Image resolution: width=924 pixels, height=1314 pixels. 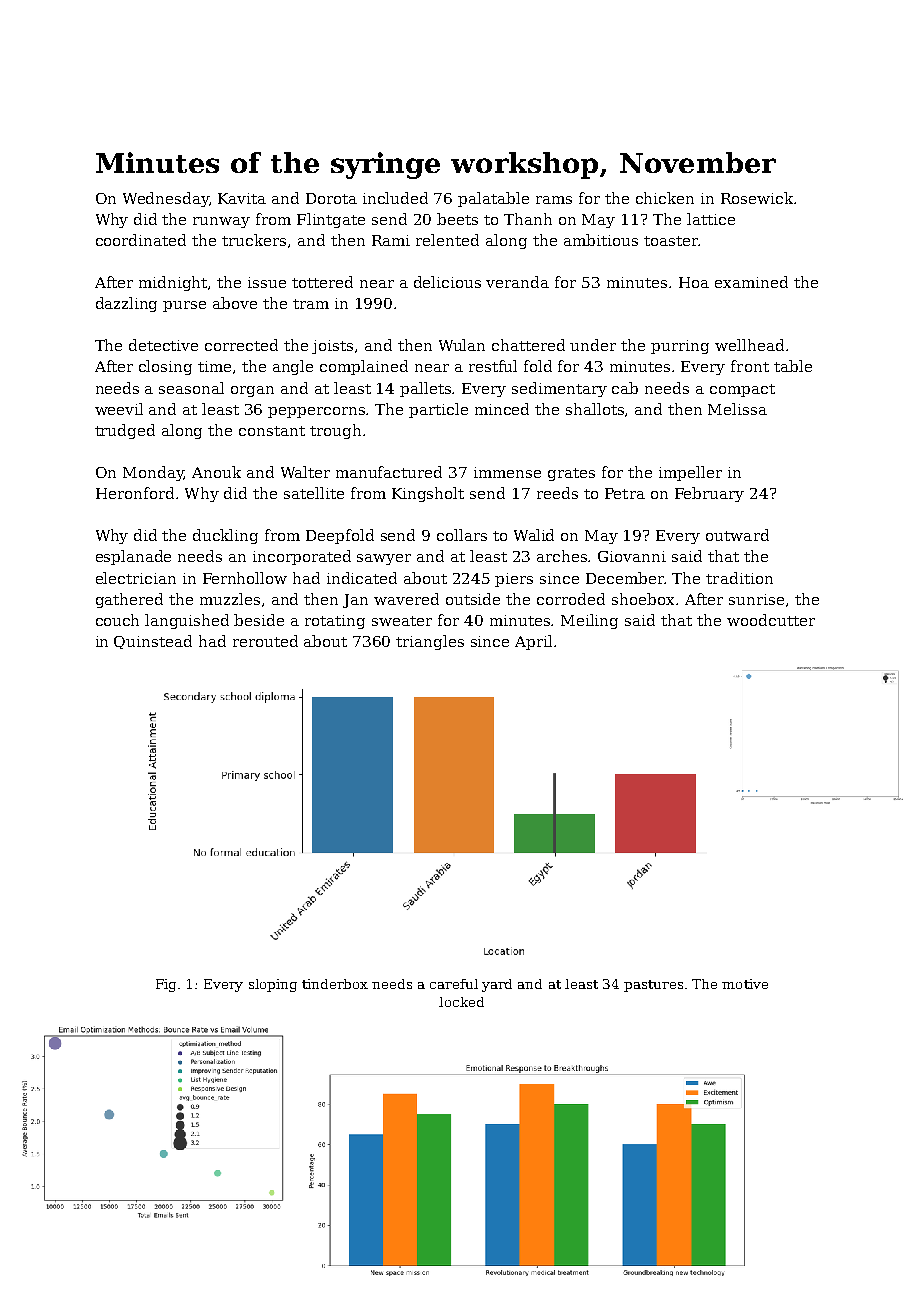 What do you see at coordinates (242, 198) in the image?
I see `Kavita` at bounding box center [242, 198].
